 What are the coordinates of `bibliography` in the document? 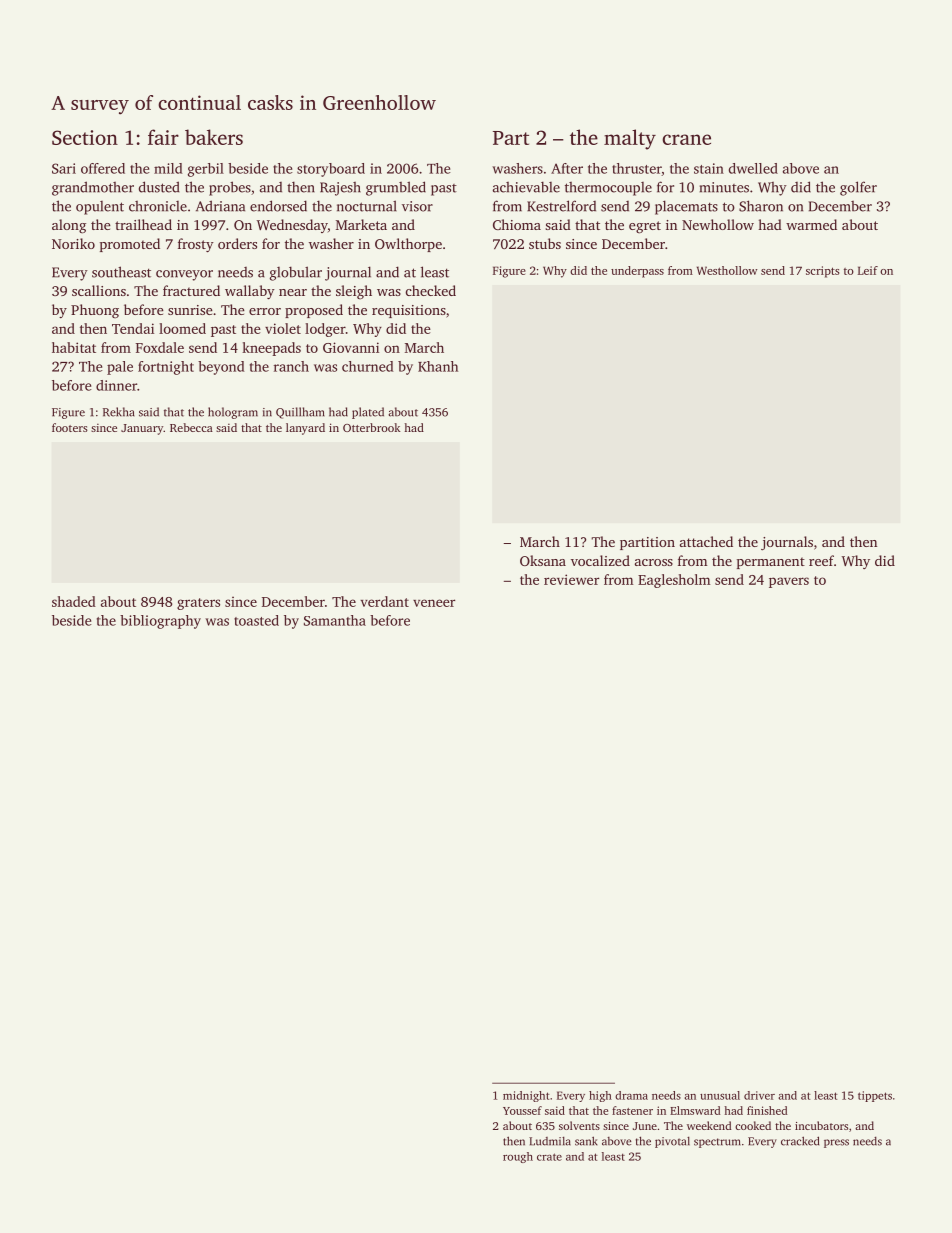 It's located at (160, 622).
